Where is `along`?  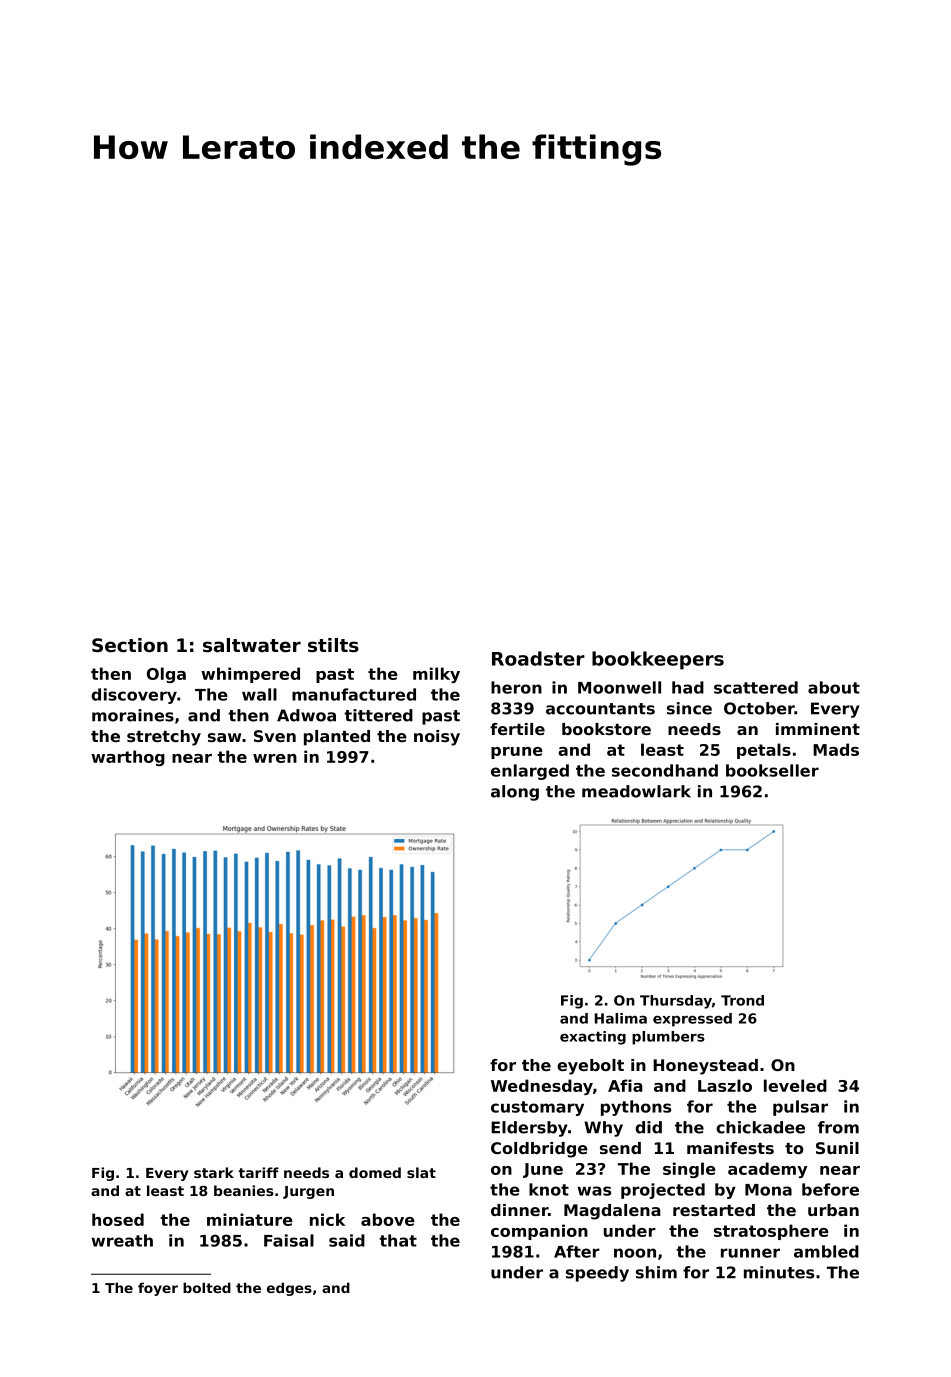
along is located at coordinates (515, 793).
